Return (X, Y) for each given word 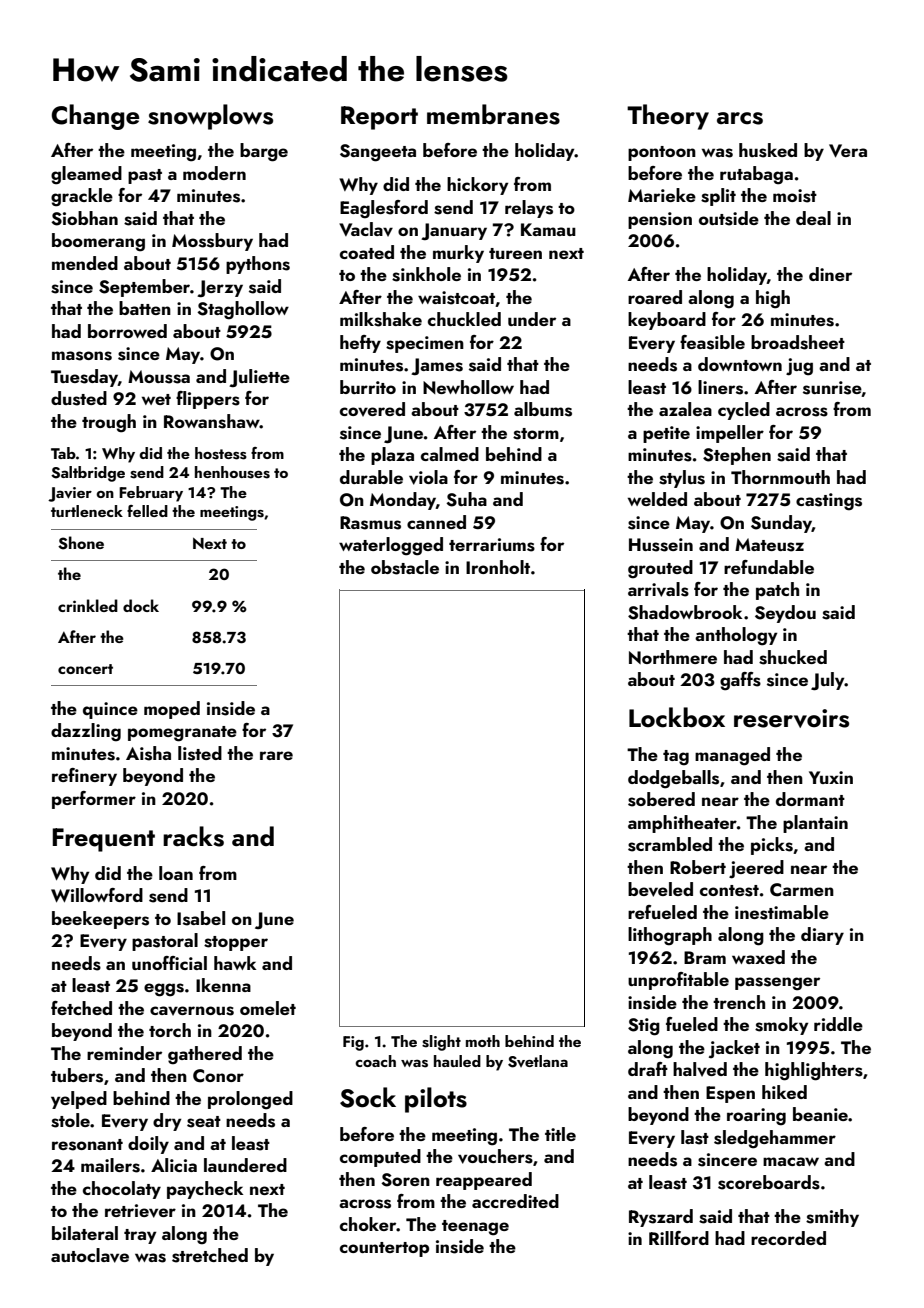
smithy (832, 1218)
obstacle (405, 567)
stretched (210, 1255)
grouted (660, 569)
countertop (384, 1249)
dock (141, 605)
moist (795, 196)
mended (85, 263)
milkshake (381, 319)
